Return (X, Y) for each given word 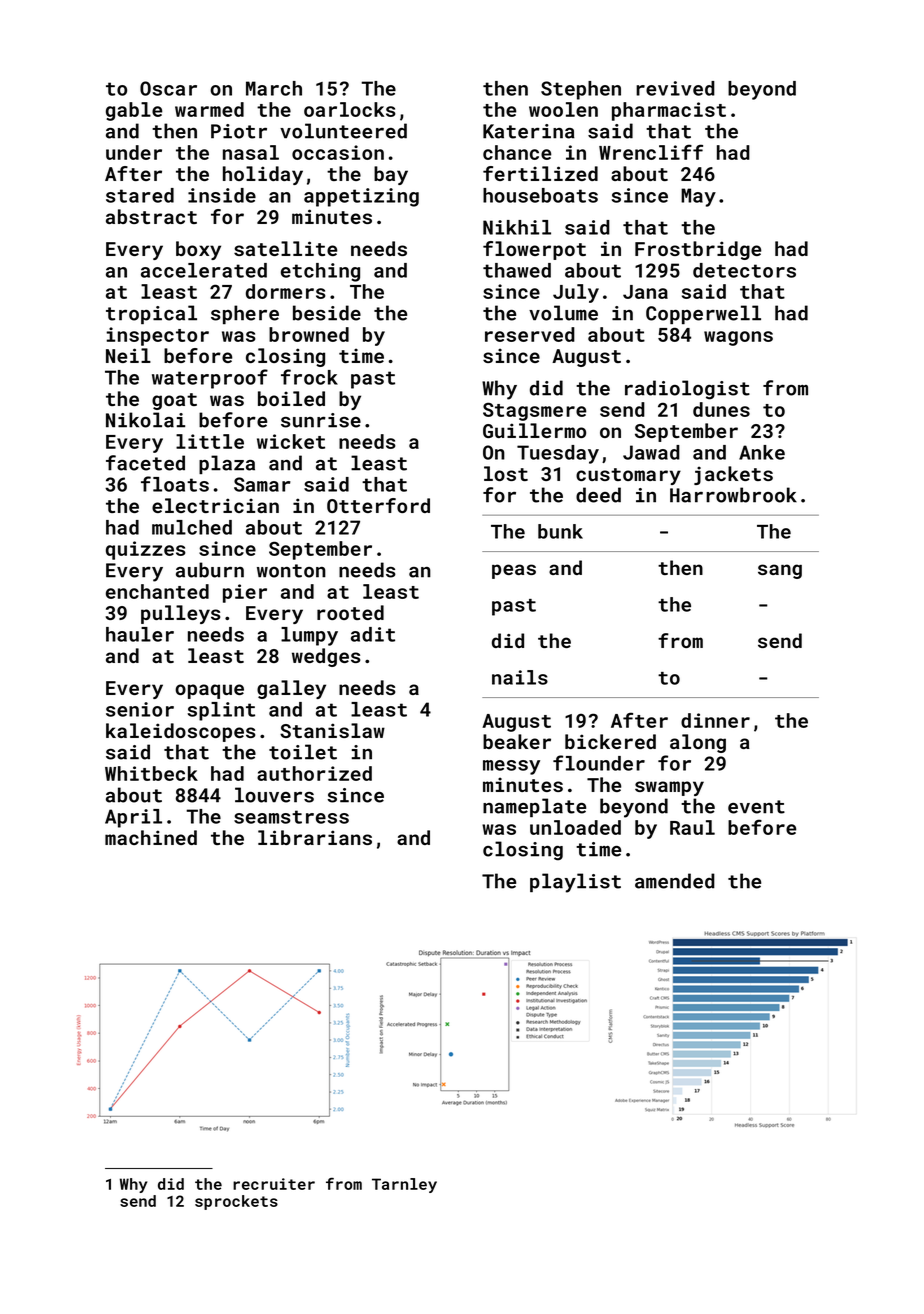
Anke (762, 452)
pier (245, 593)
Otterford (378, 505)
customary (628, 476)
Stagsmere (534, 411)
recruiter (274, 1184)
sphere (245, 314)
